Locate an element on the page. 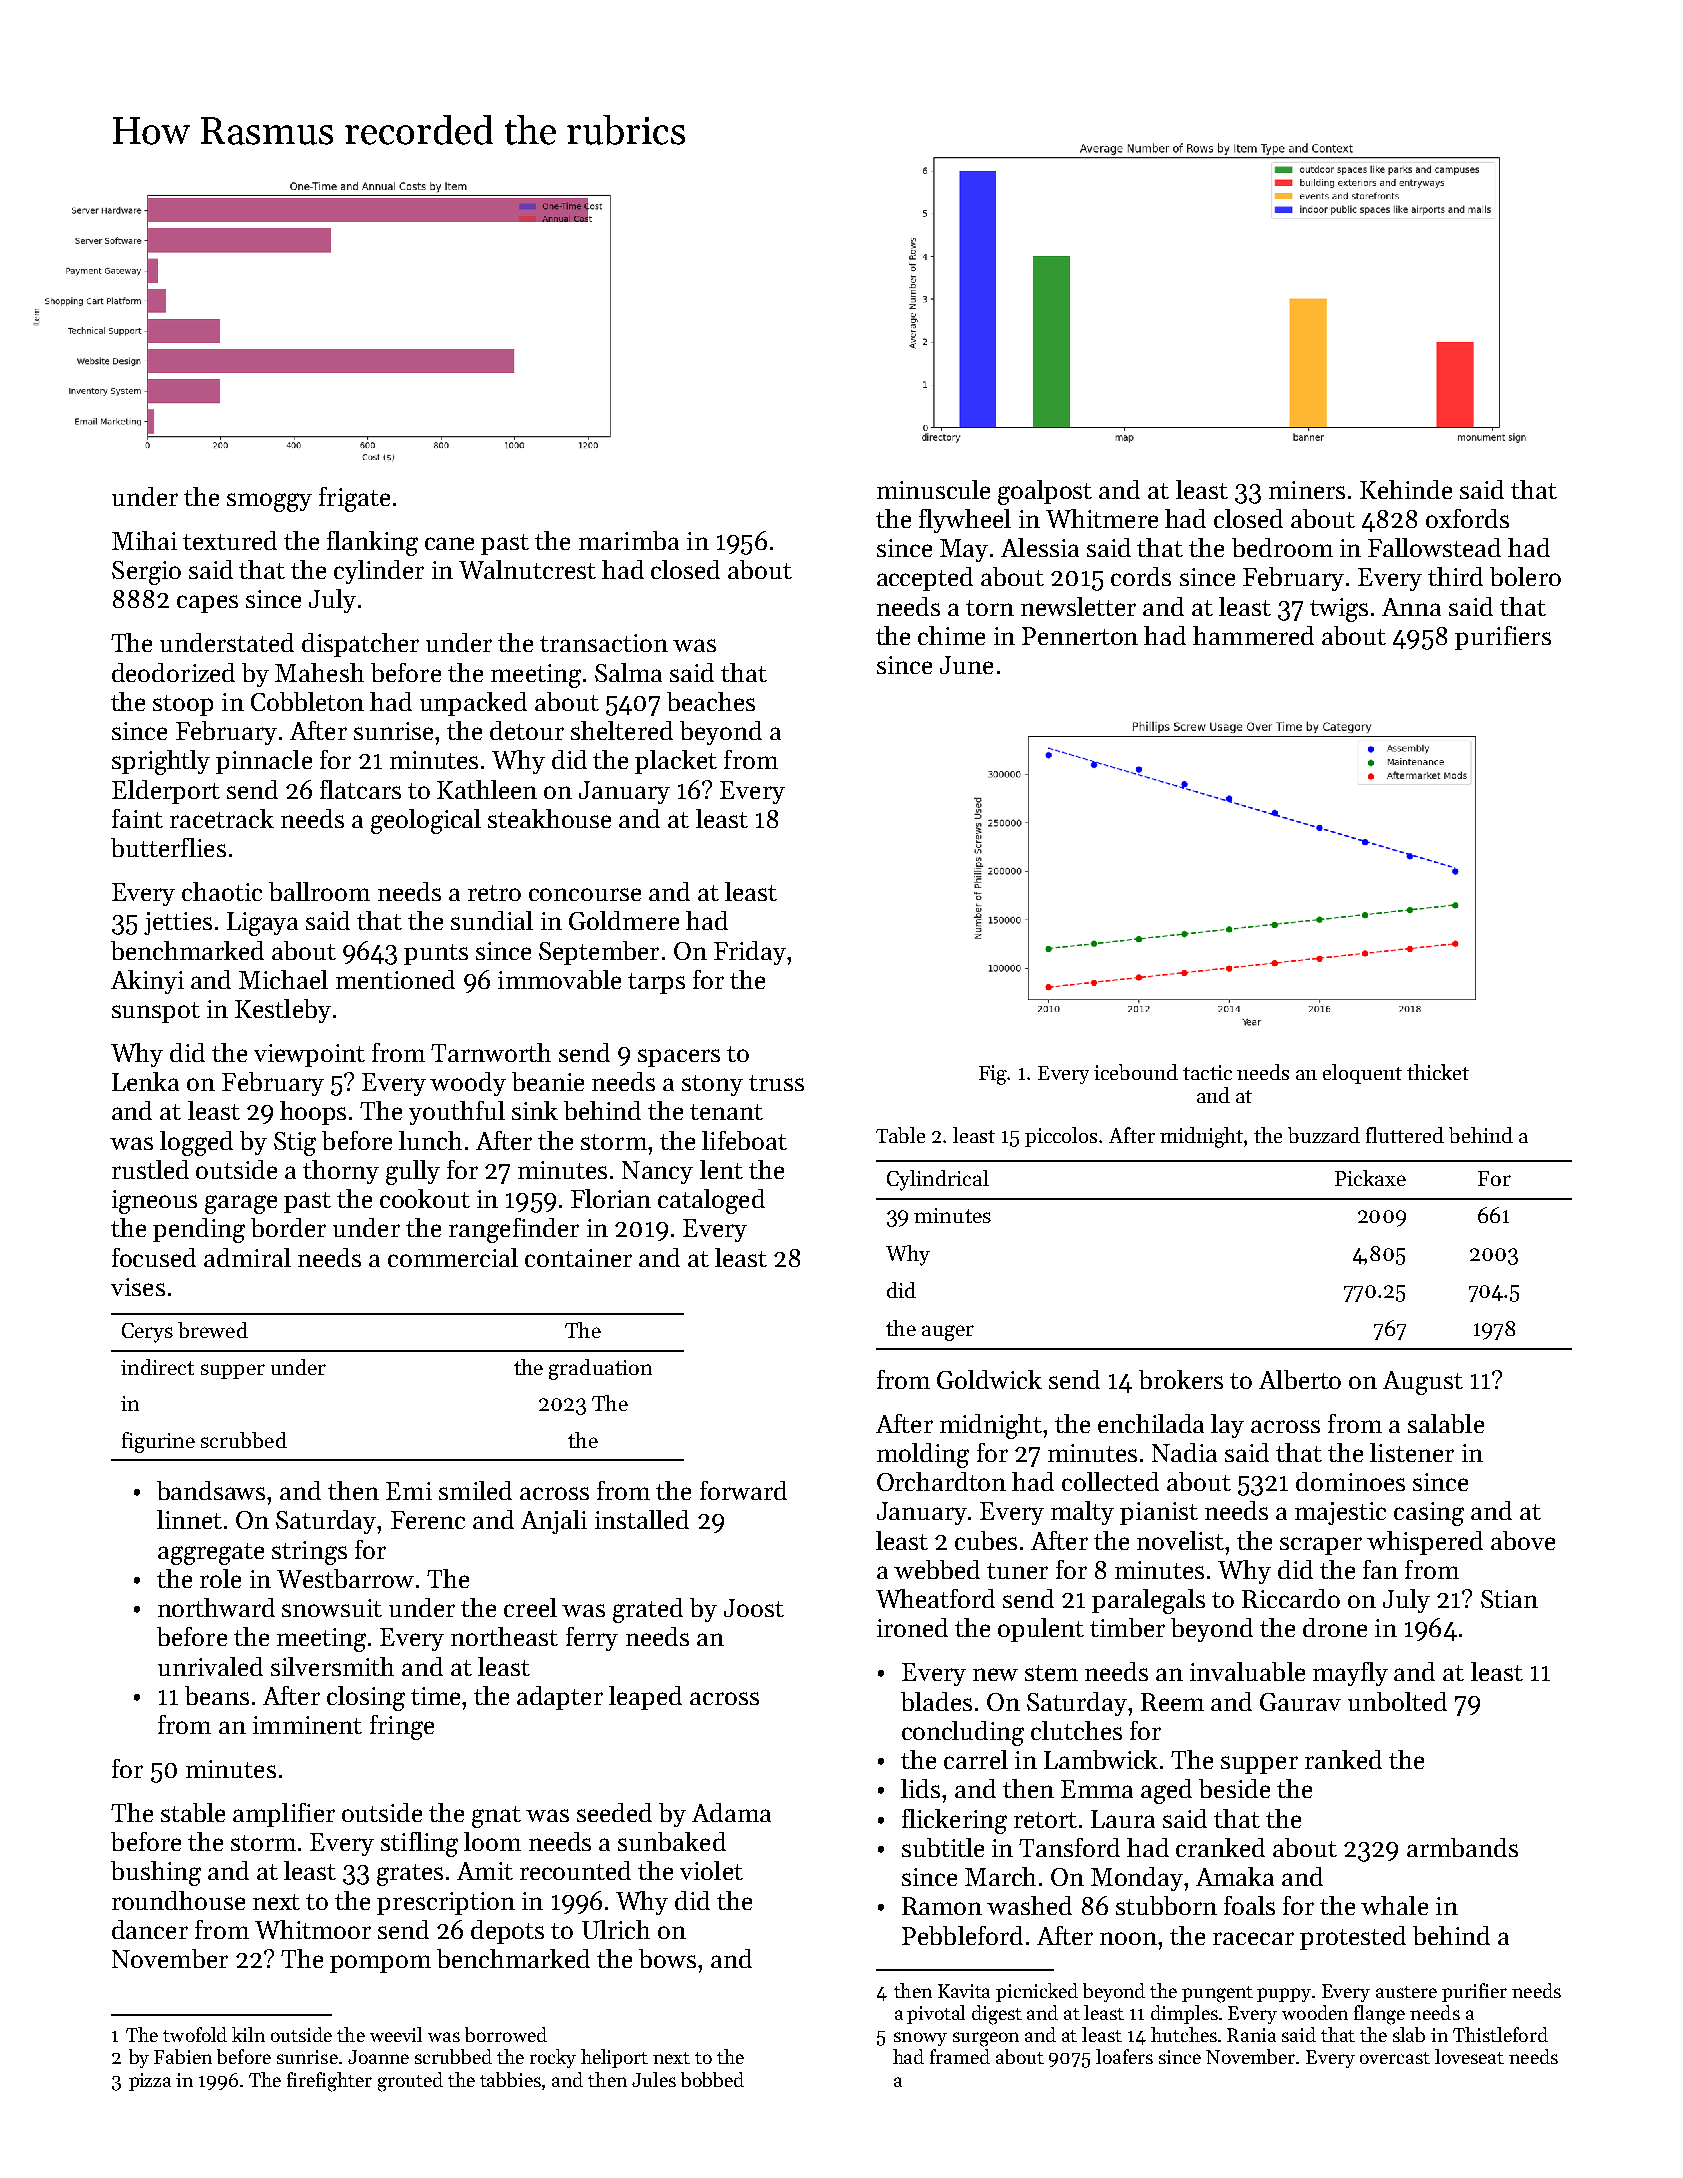 Image resolution: width=1683 pixels, height=2178 pixels. Kehinde is located at coordinates (1406, 489).
